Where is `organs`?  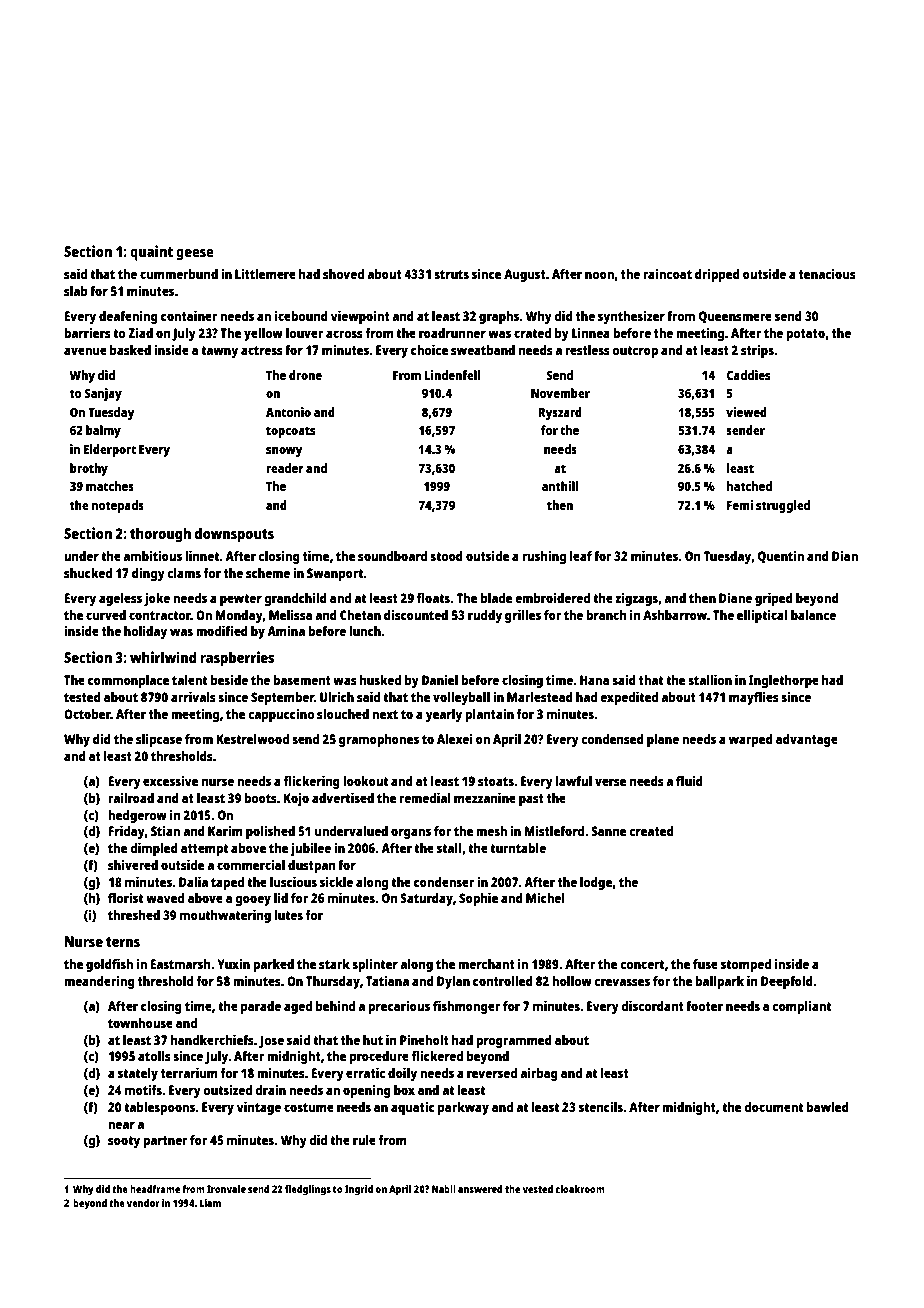 organs is located at coordinates (411, 833).
